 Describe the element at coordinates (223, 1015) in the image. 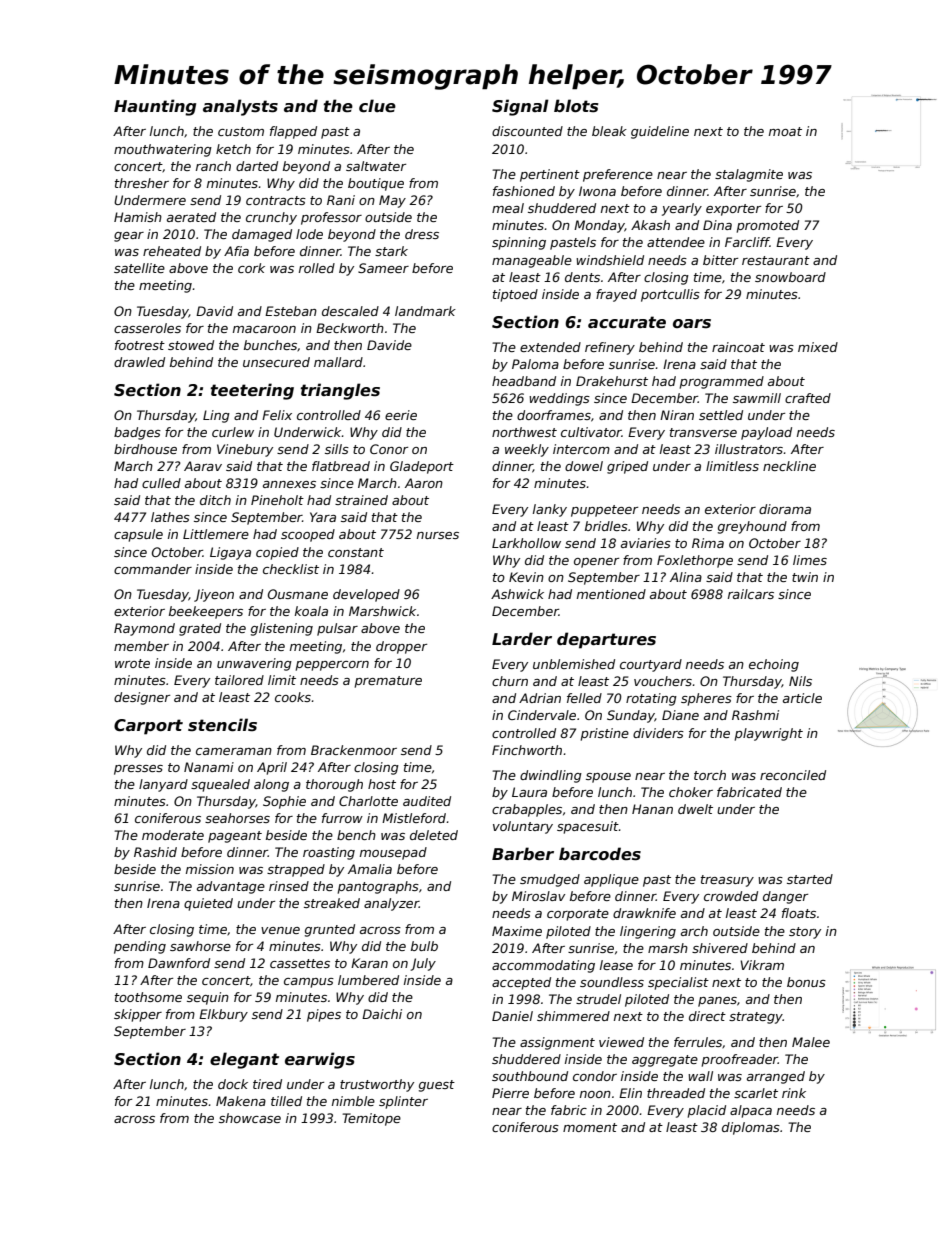

I see `Elkbury` at that location.
